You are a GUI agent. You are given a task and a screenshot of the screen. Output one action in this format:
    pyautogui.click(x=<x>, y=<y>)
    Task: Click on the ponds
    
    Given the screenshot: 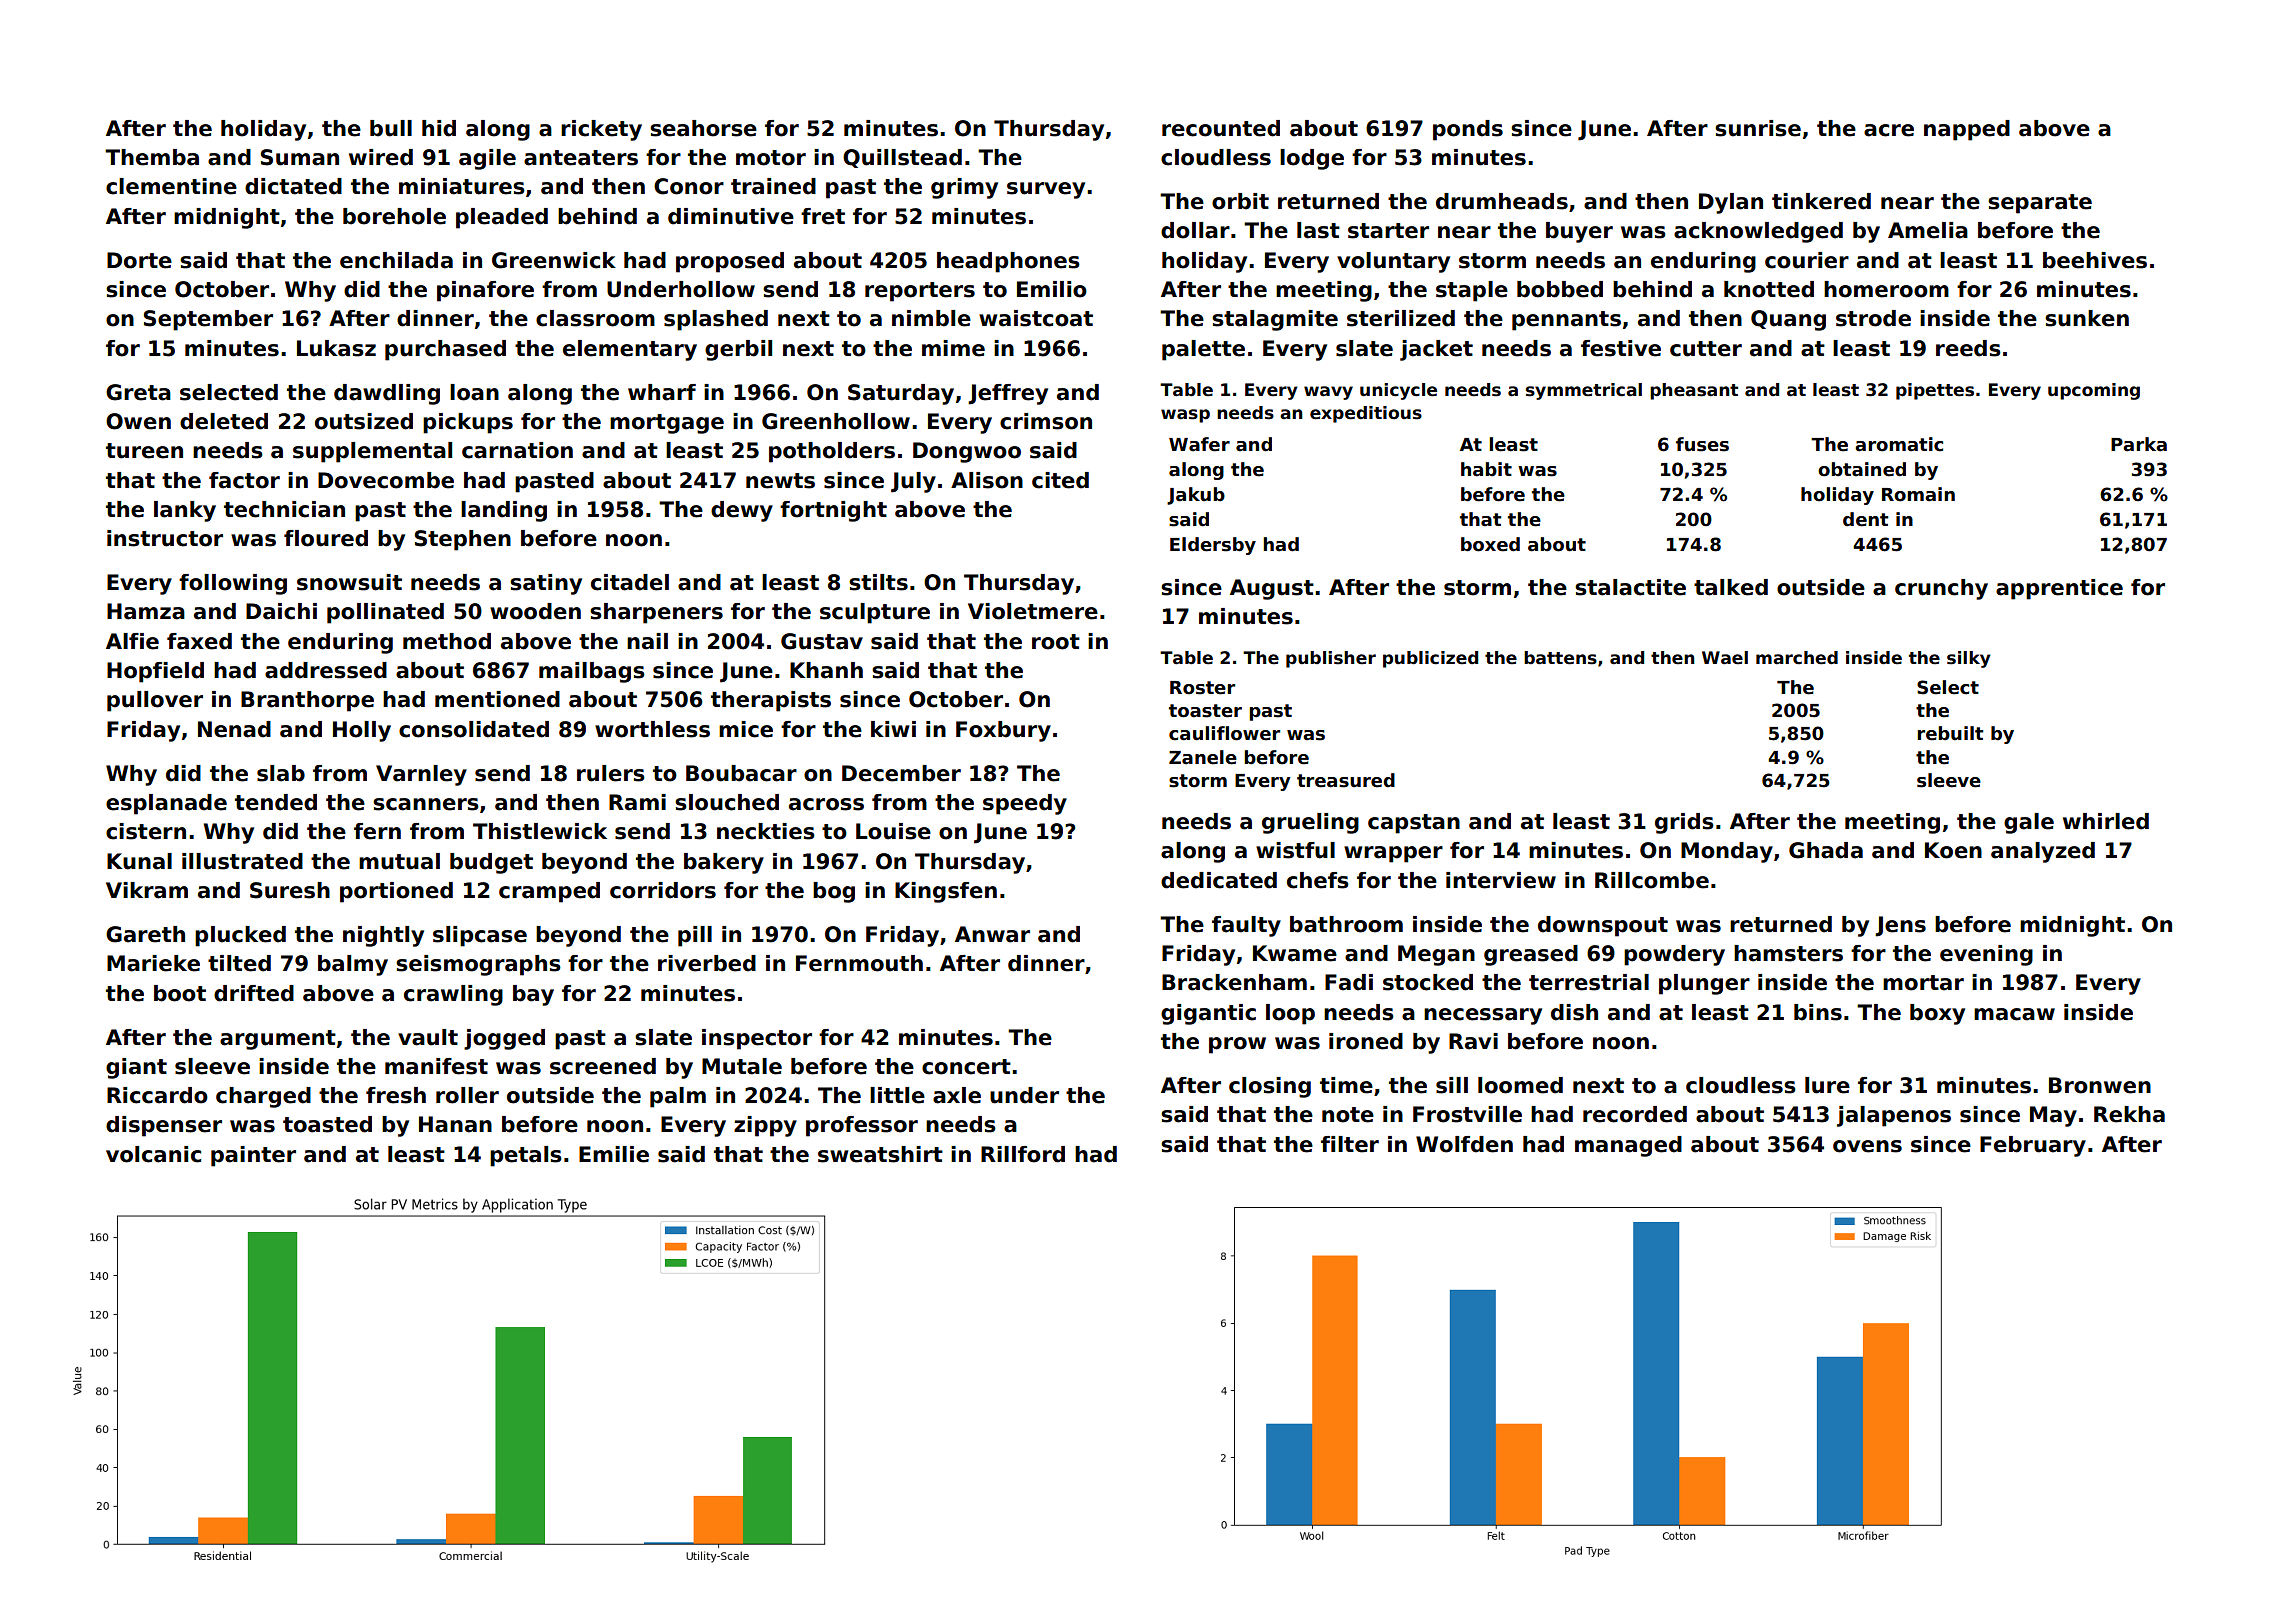 What is the action you would take?
    pyautogui.click(x=1468, y=130)
